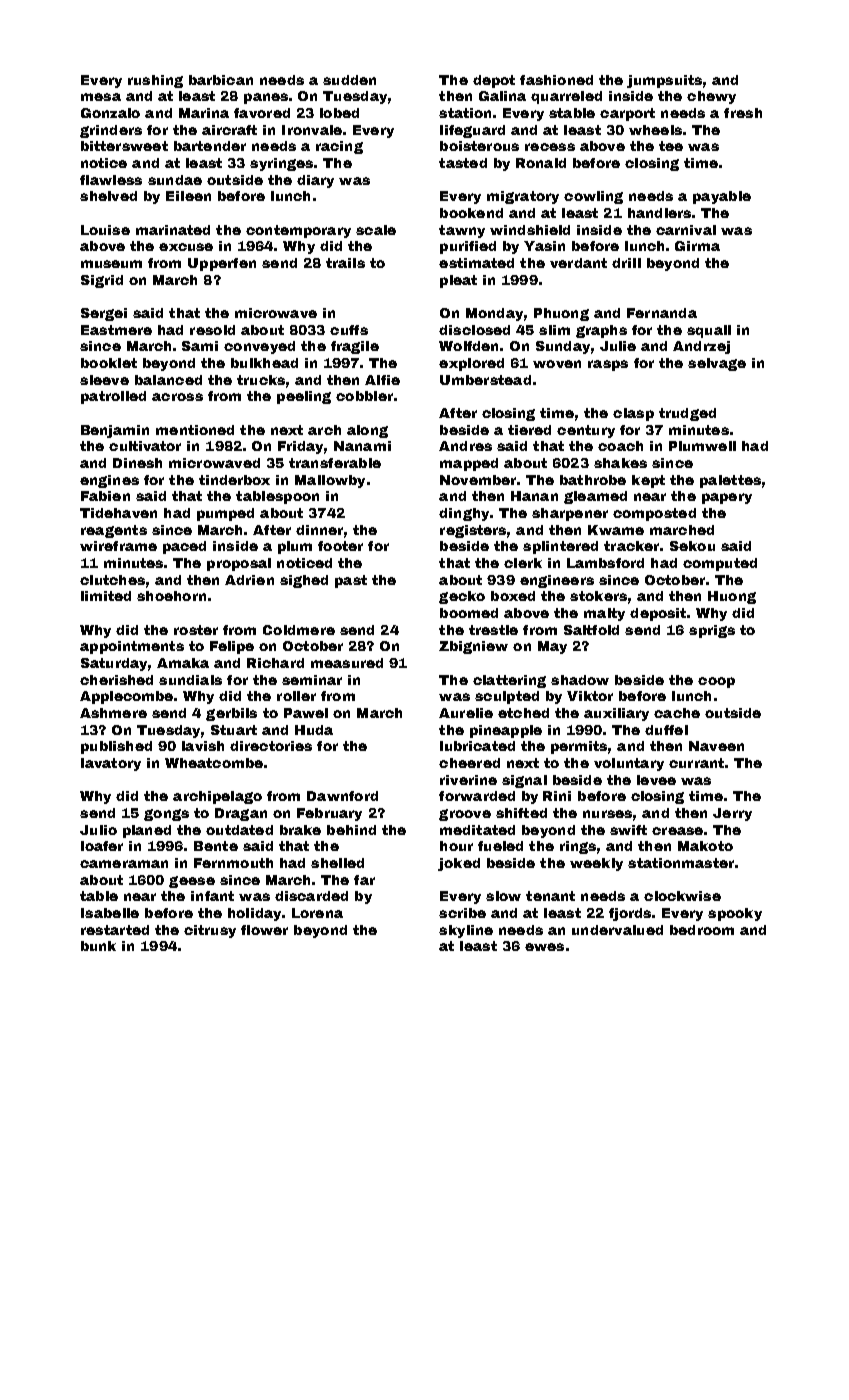  I want to click on skyline, so click(466, 931).
